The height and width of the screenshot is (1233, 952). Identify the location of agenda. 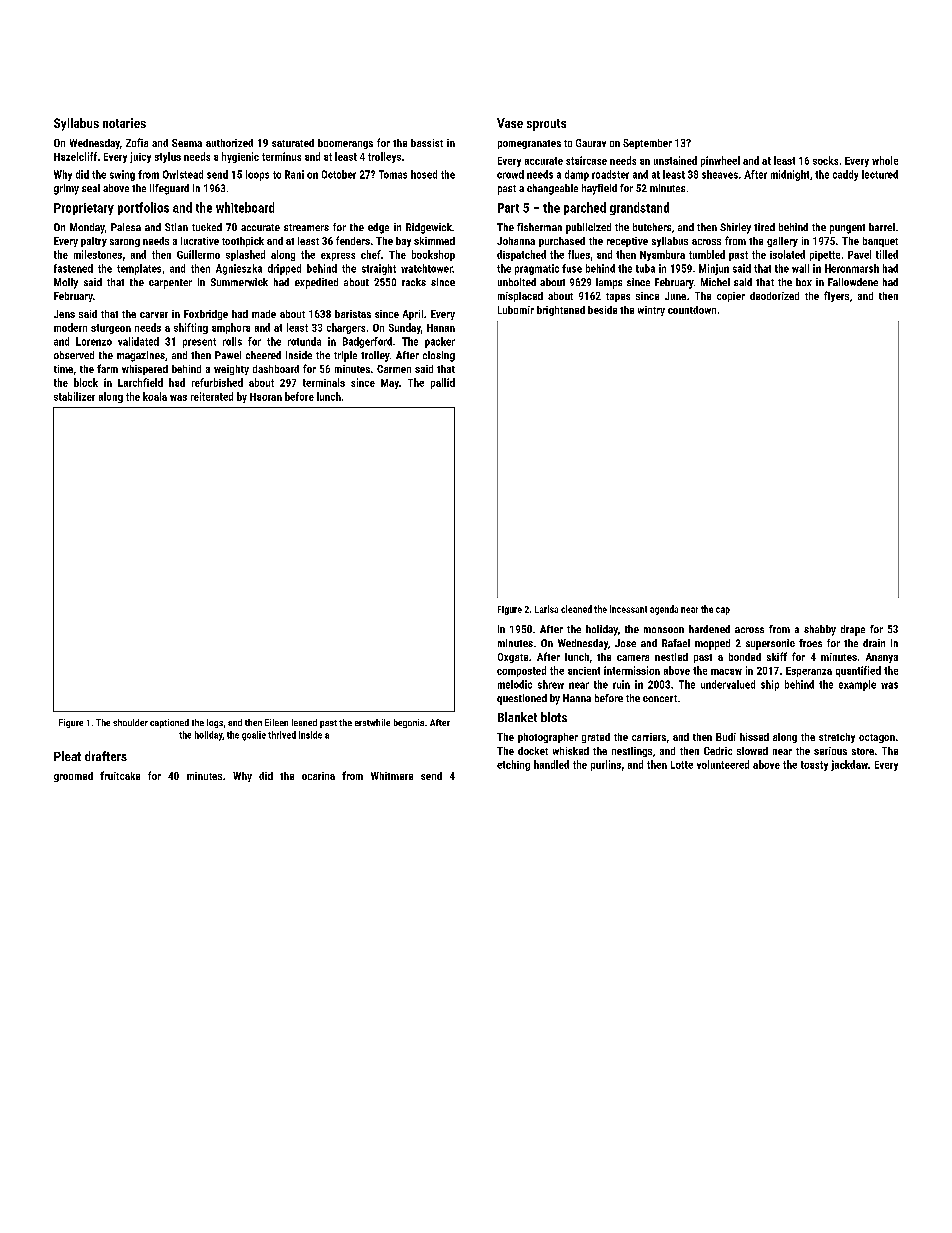
(664, 610).
